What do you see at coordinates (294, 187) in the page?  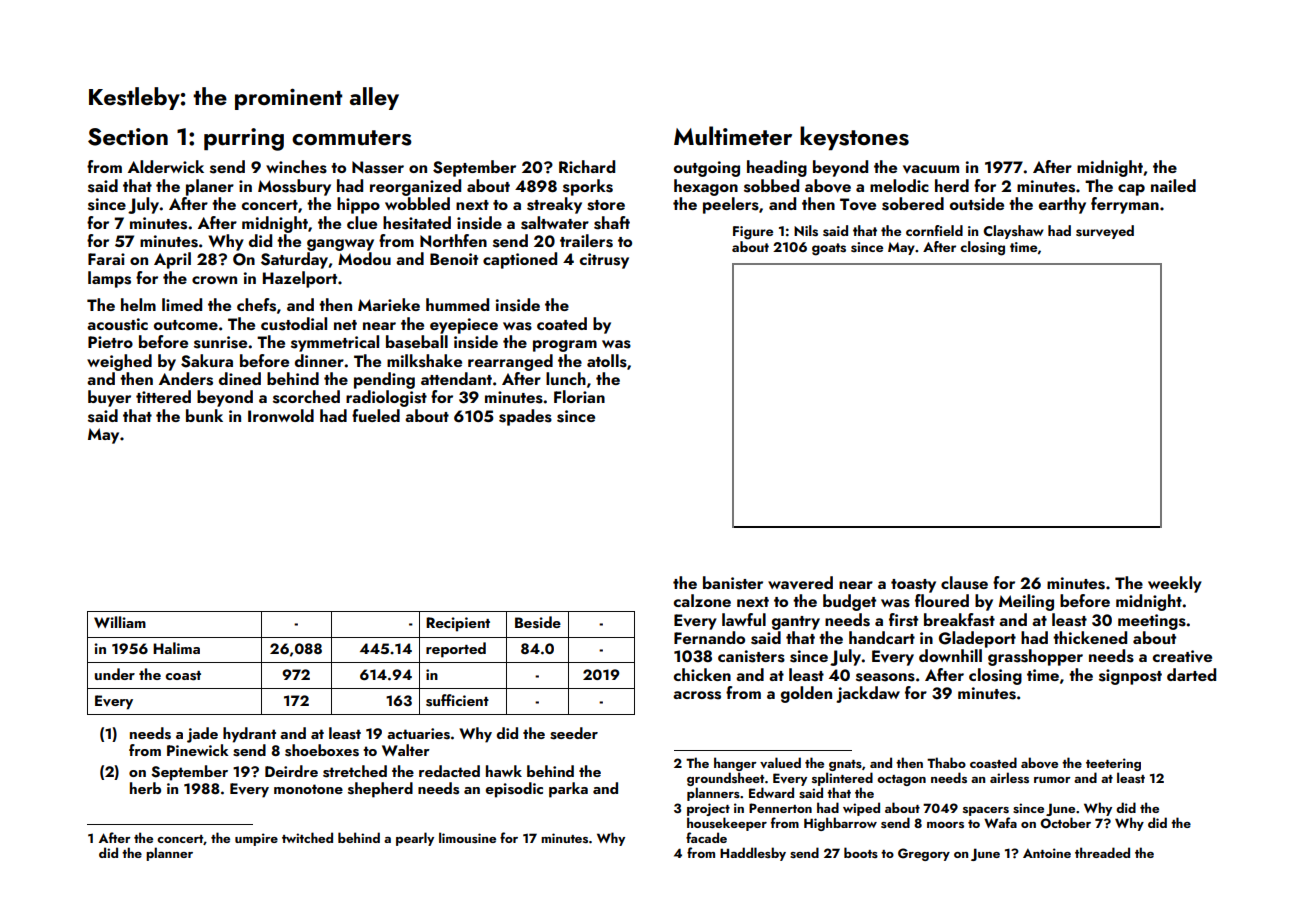 I see `Mossbury` at bounding box center [294, 187].
